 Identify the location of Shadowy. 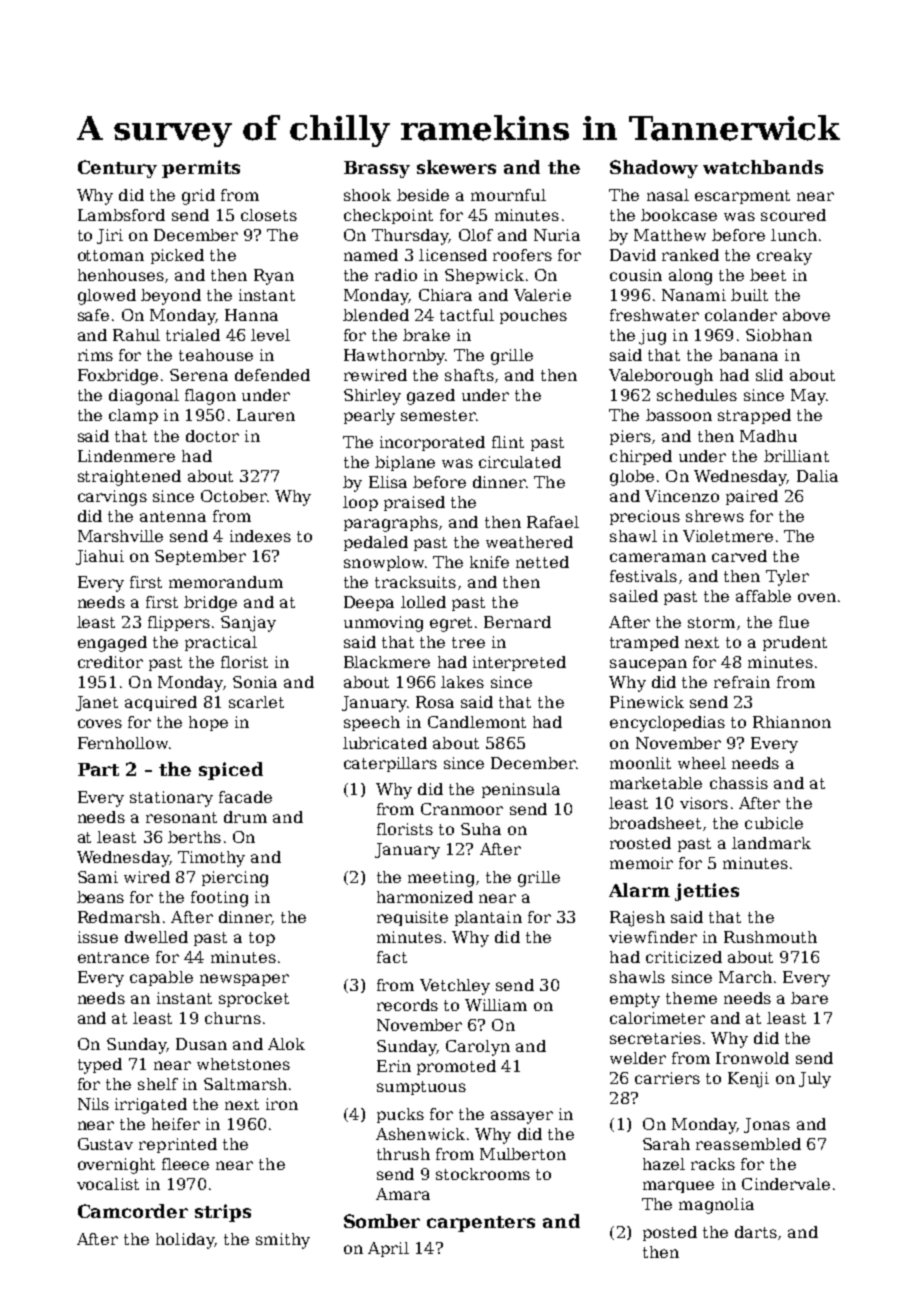
(654, 169).
